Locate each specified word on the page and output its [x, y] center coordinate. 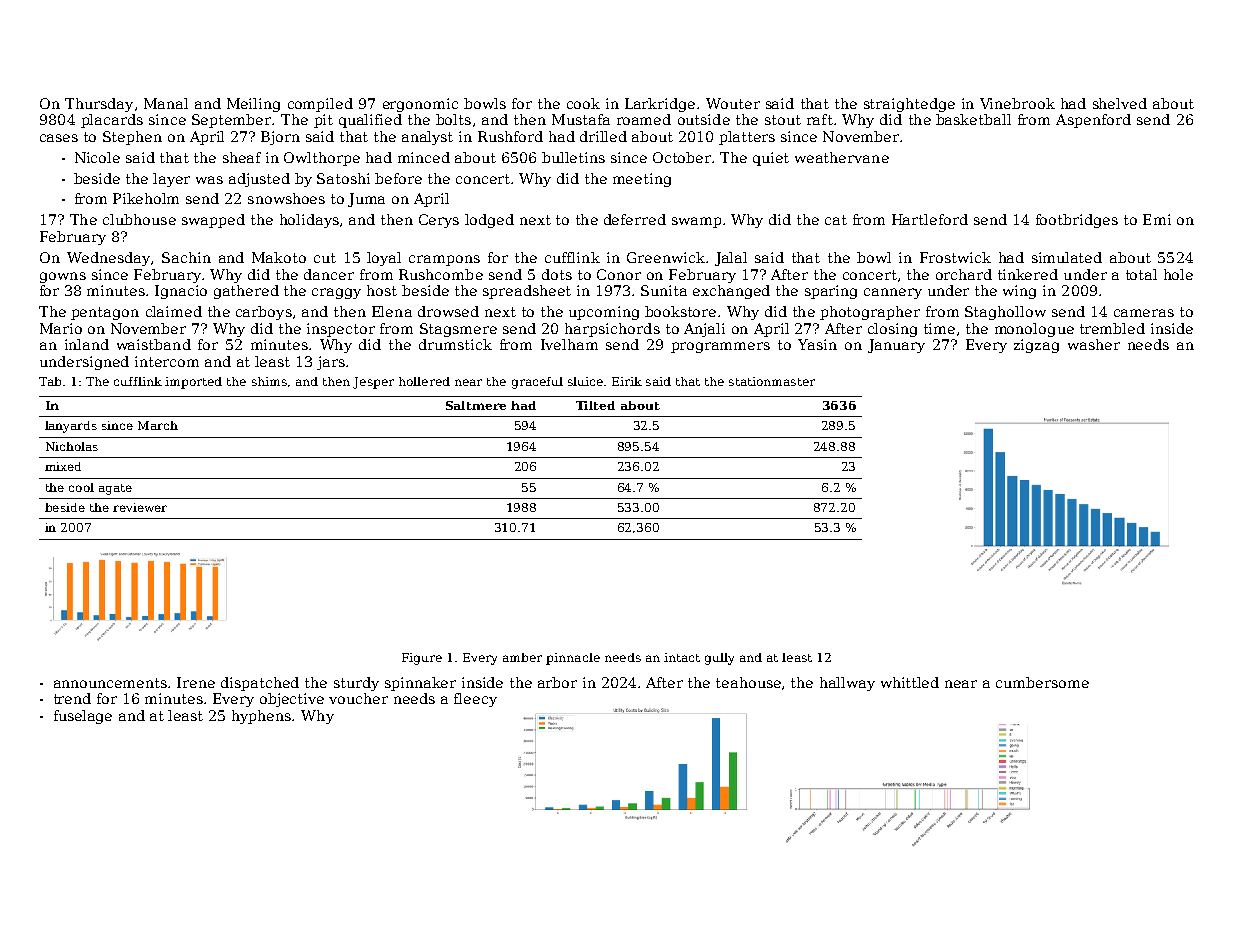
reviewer [140, 507]
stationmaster [772, 381]
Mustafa [581, 119]
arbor [557, 682]
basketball [973, 119]
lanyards [71, 427]
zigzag [1036, 346]
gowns [63, 277]
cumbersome [1042, 682]
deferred [635, 219]
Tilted [595, 405]
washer [1094, 344]
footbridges [1077, 221]
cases [59, 138]
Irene [196, 682]
